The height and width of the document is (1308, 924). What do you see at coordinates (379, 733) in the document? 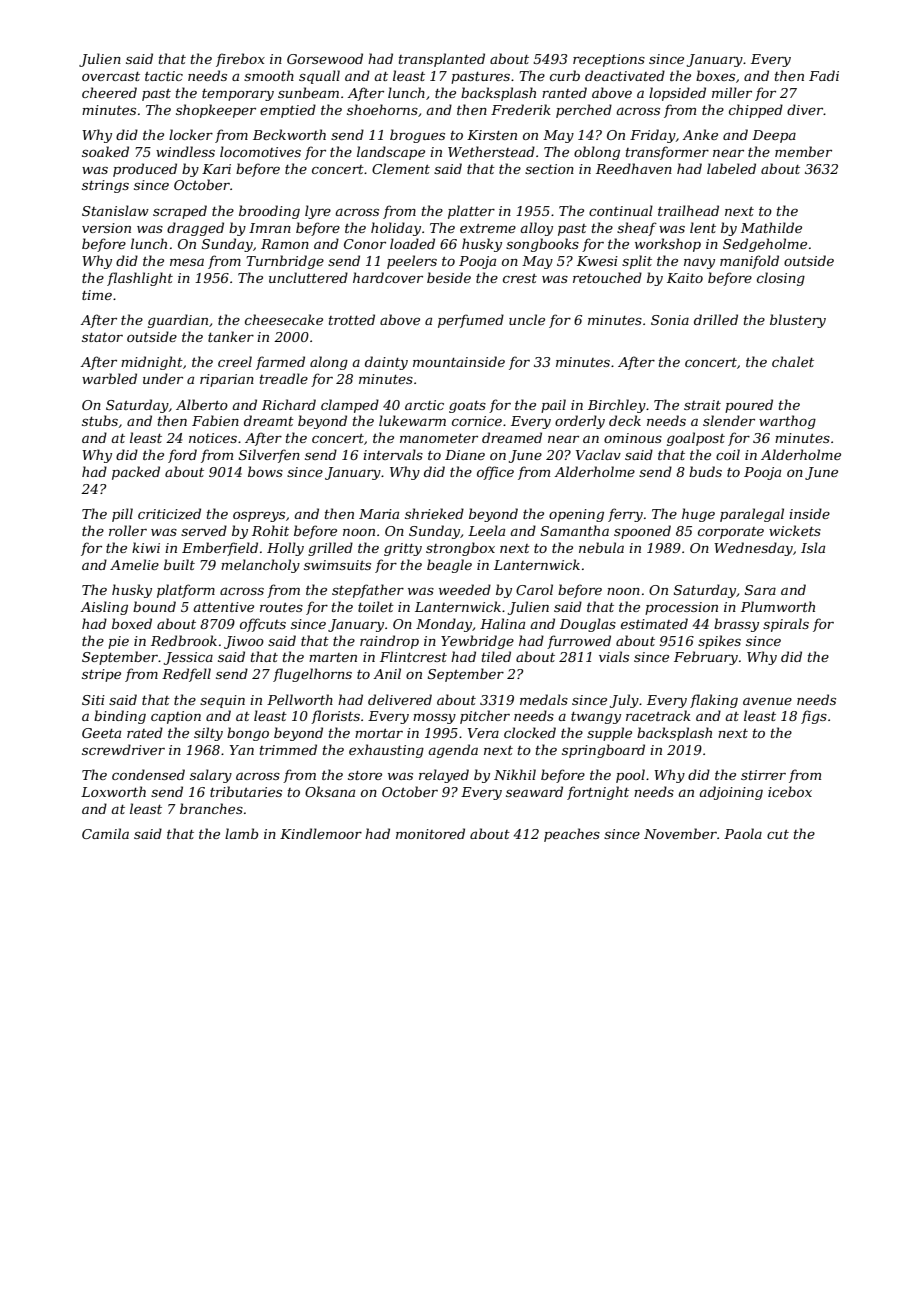
I see `mortar` at bounding box center [379, 733].
